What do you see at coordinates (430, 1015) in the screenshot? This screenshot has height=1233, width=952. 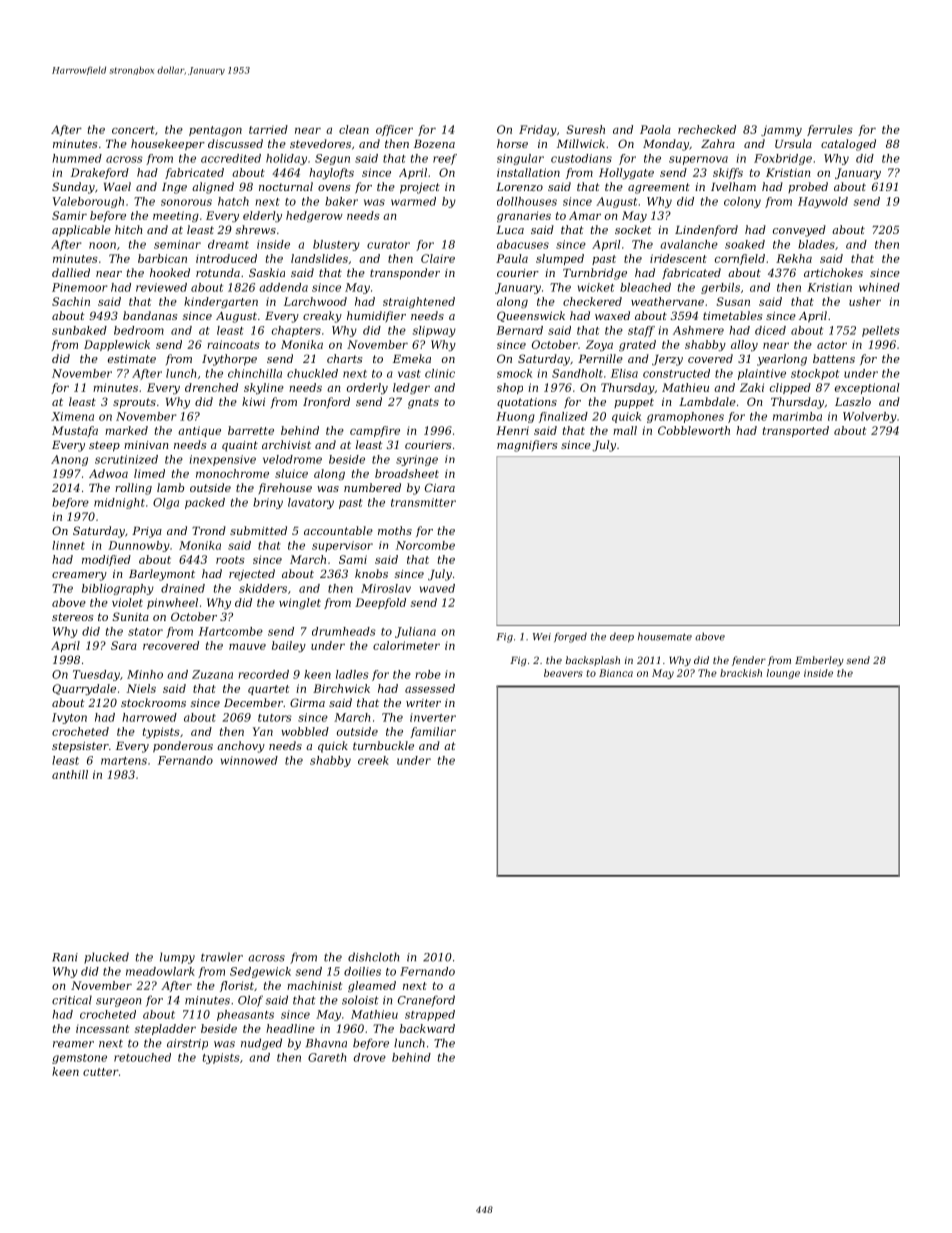 I see `strapped` at bounding box center [430, 1015].
